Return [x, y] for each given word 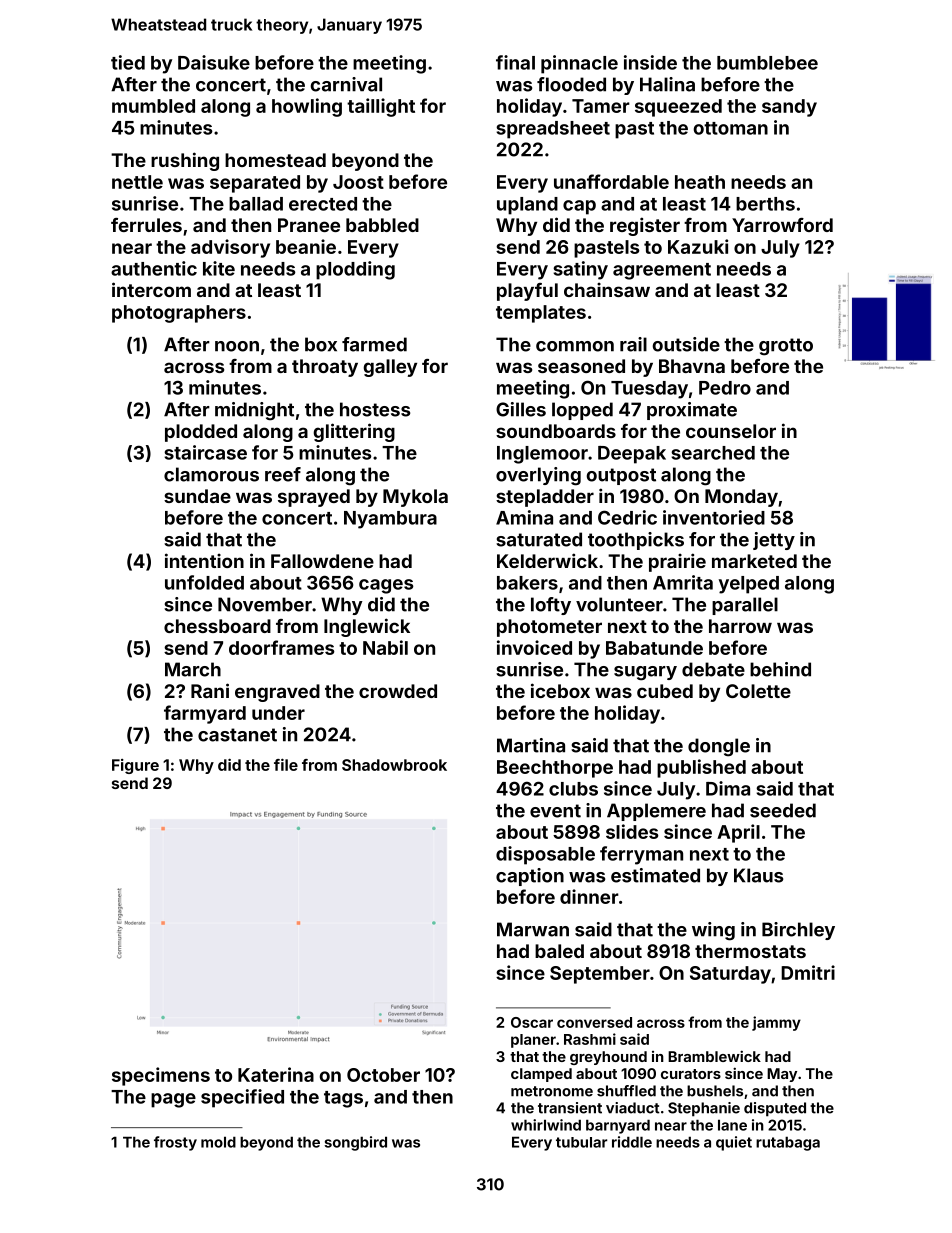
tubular [581, 1142]
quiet [734, 1143]
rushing [185, 161]
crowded [398, 691]
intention [204, 560]
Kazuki [698, 246]
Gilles [521, 409]
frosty [175, 1143]
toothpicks [636, 541]
